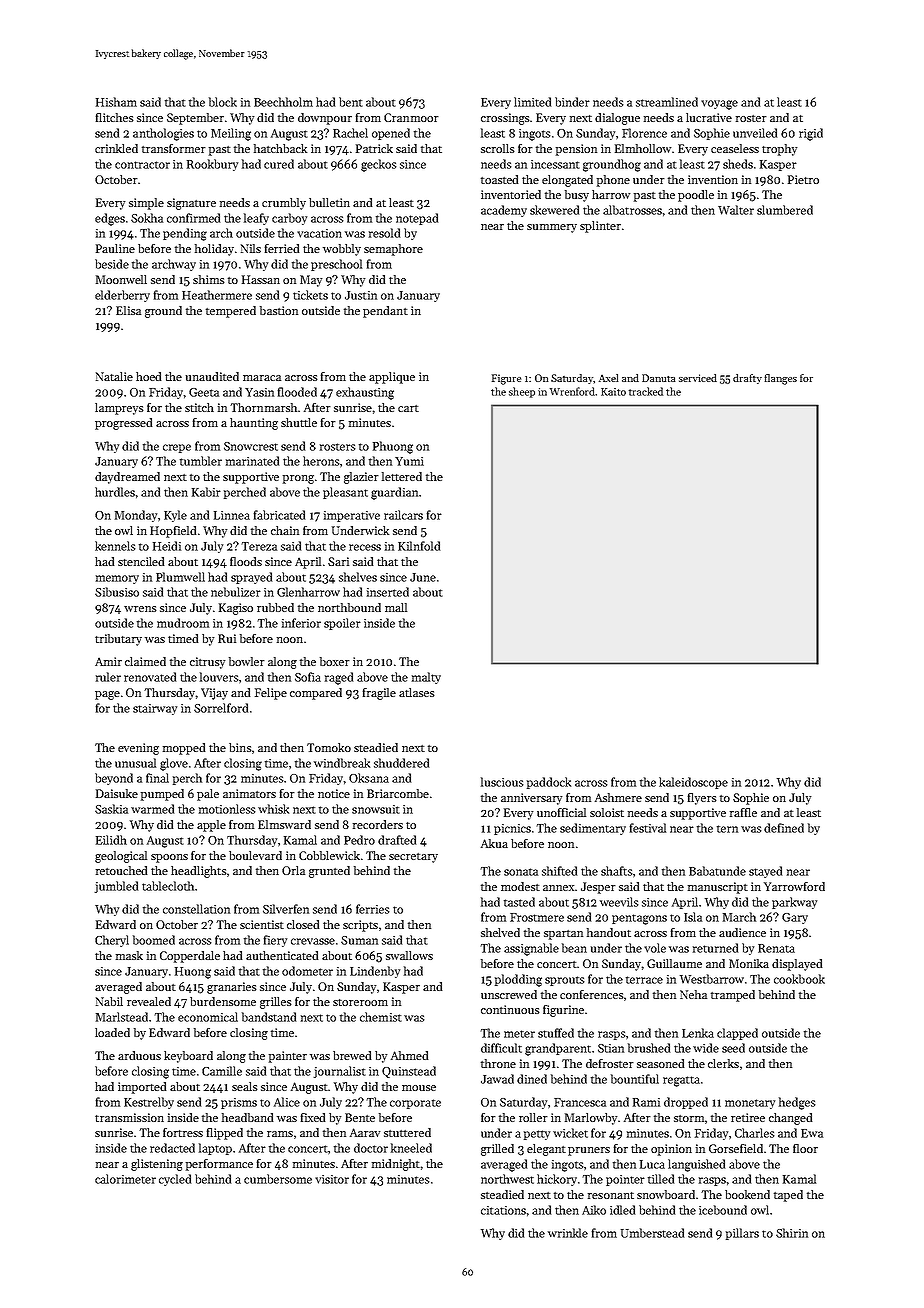 The width and height of the document is (924, 1308). What do you see at coordinates (693, 783) in the document?
I see `kaleidoscope` at bounding box center [693, 783].
